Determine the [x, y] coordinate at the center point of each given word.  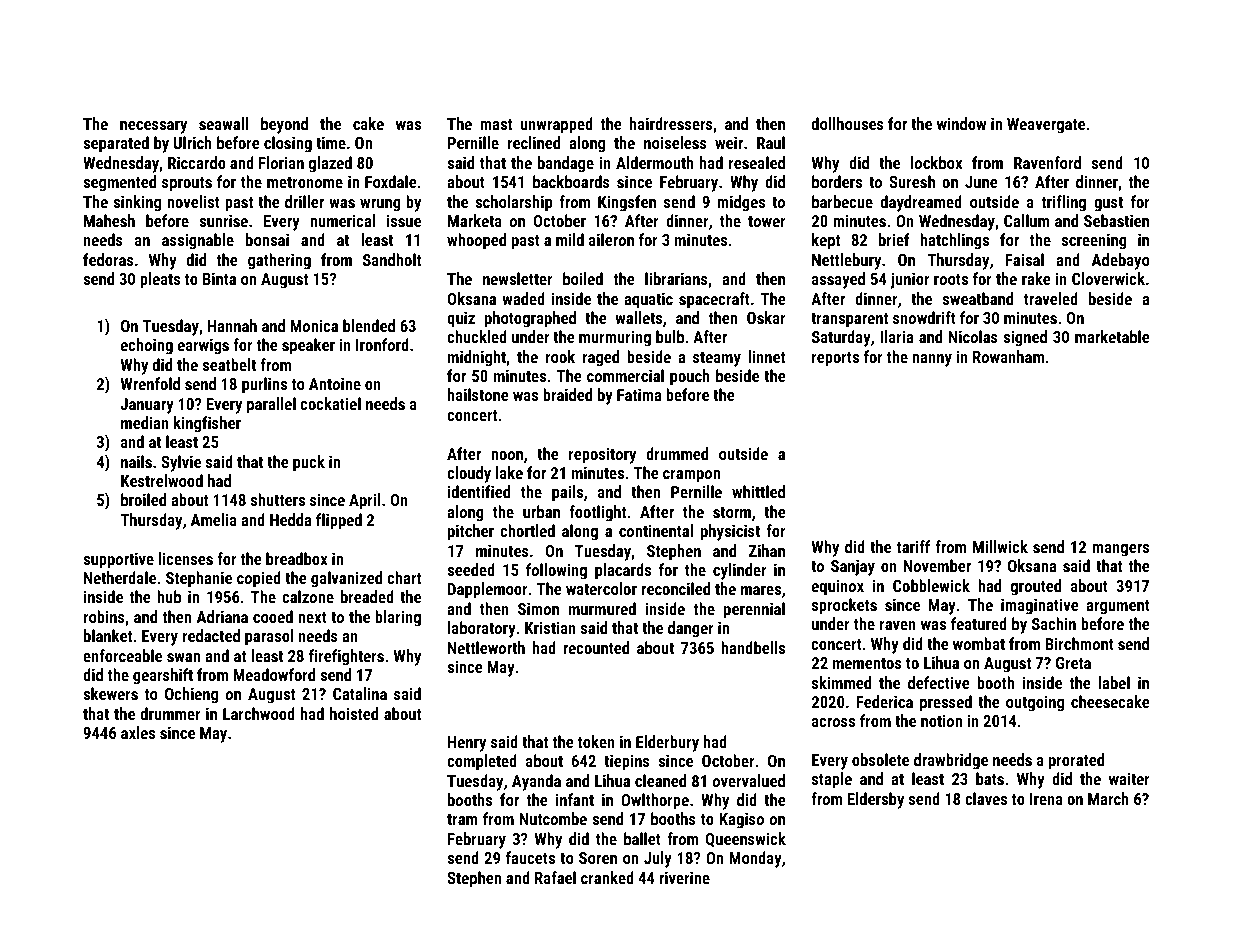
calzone [308, 596]
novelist [193, 201]
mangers [1120, 550]
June [981, 182]
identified [479, 491]
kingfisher [207, 424]
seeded [471, 569]
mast [496, 124]
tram [462, 819]
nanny [932, 360]
